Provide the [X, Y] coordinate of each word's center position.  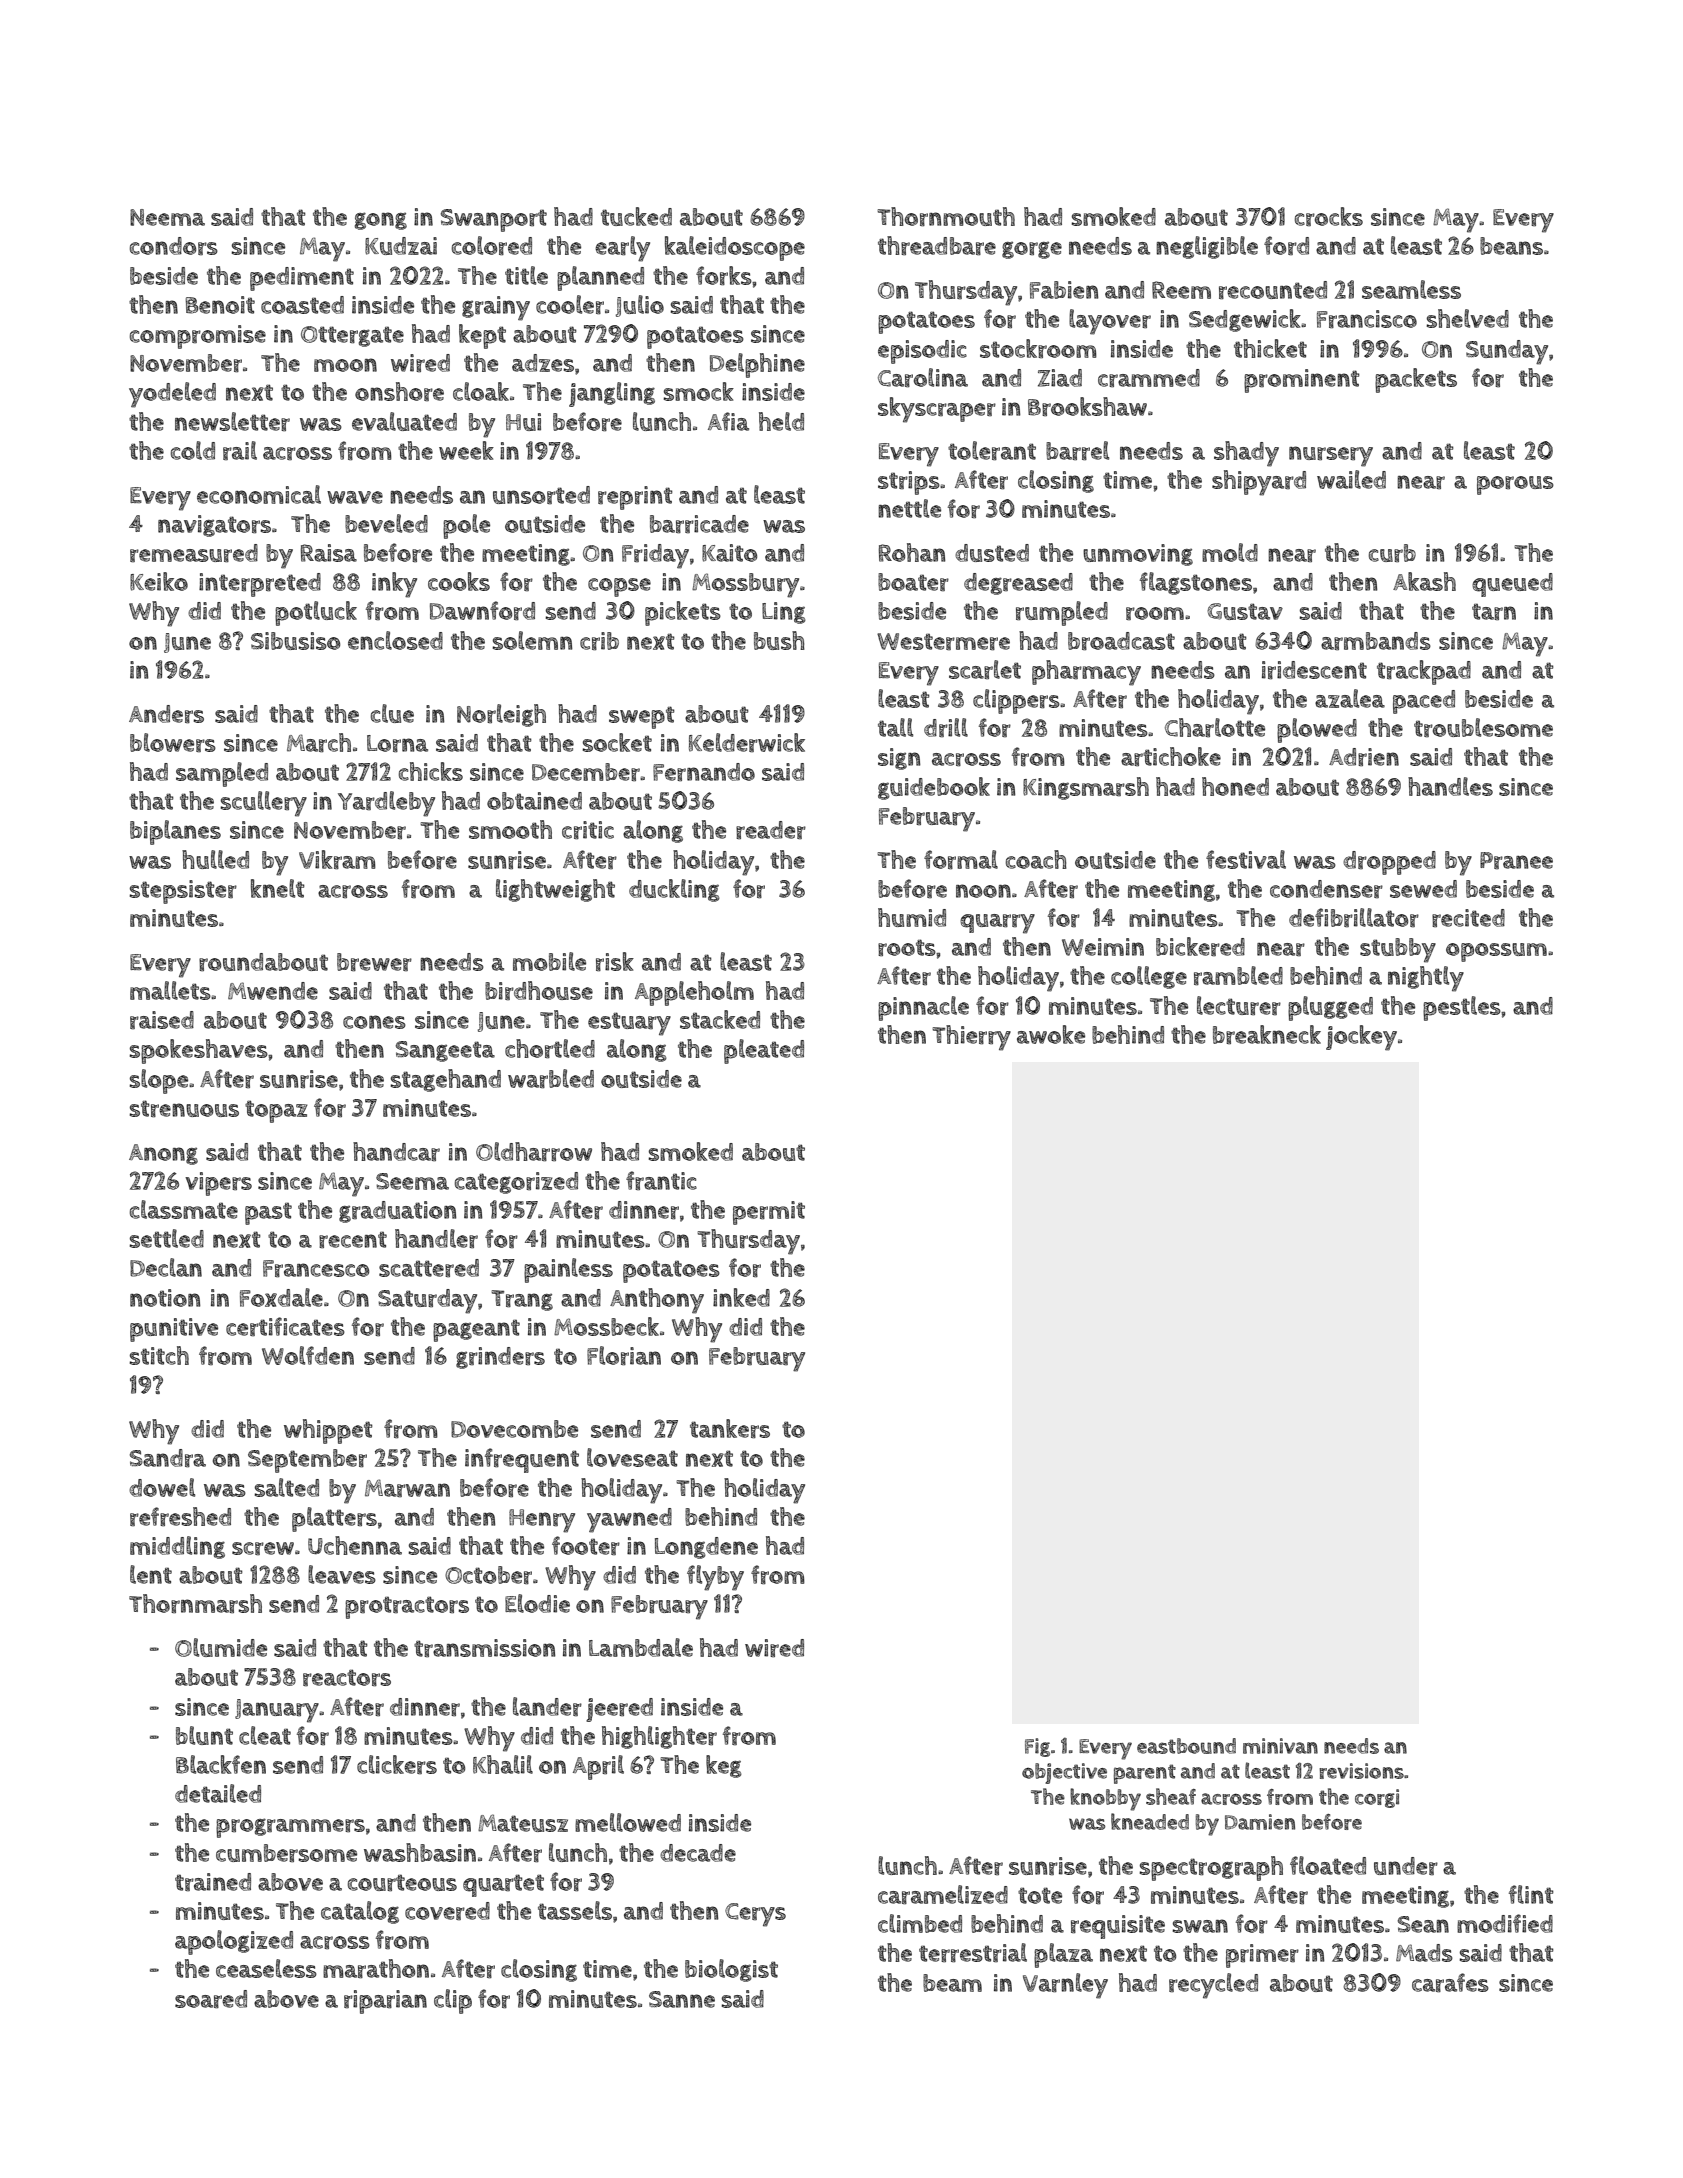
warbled [551, 1078]
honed [1235, 786]
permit [769, 1213]
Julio [640, 306]
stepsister [183, 892]
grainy [496, 308]
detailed [218, 1793]
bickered [1200, 946]
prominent [1301, 381]
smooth [510, 829]
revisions [1361, 1771]
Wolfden [308, 1355]
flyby [715, 1578]
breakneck [1267, 1035]
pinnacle [923, 1008]
